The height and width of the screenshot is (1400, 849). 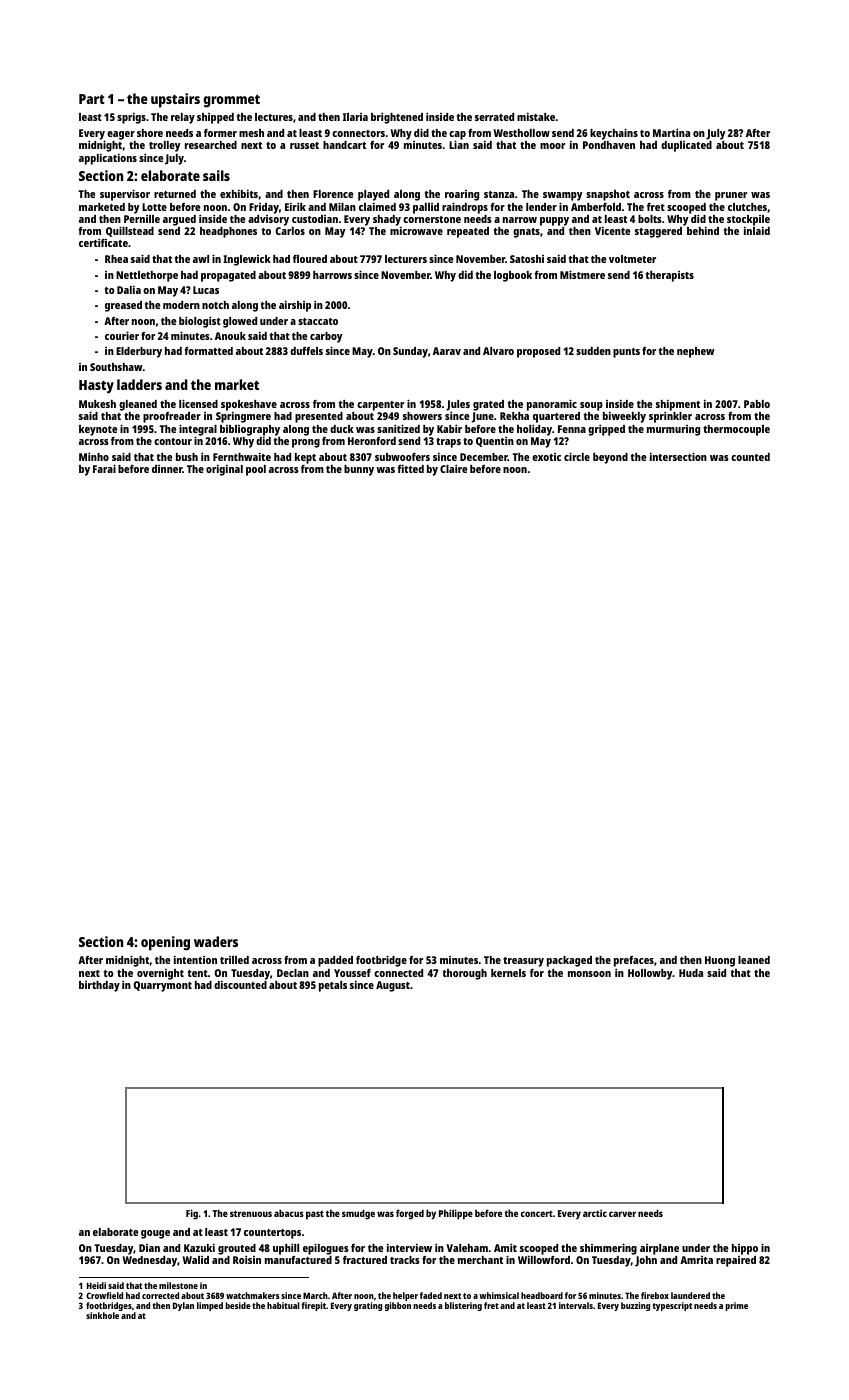 What do you see at coordinates (165, 943) in the screenshot?
I see `opening` at bounding box center [165, 943].
